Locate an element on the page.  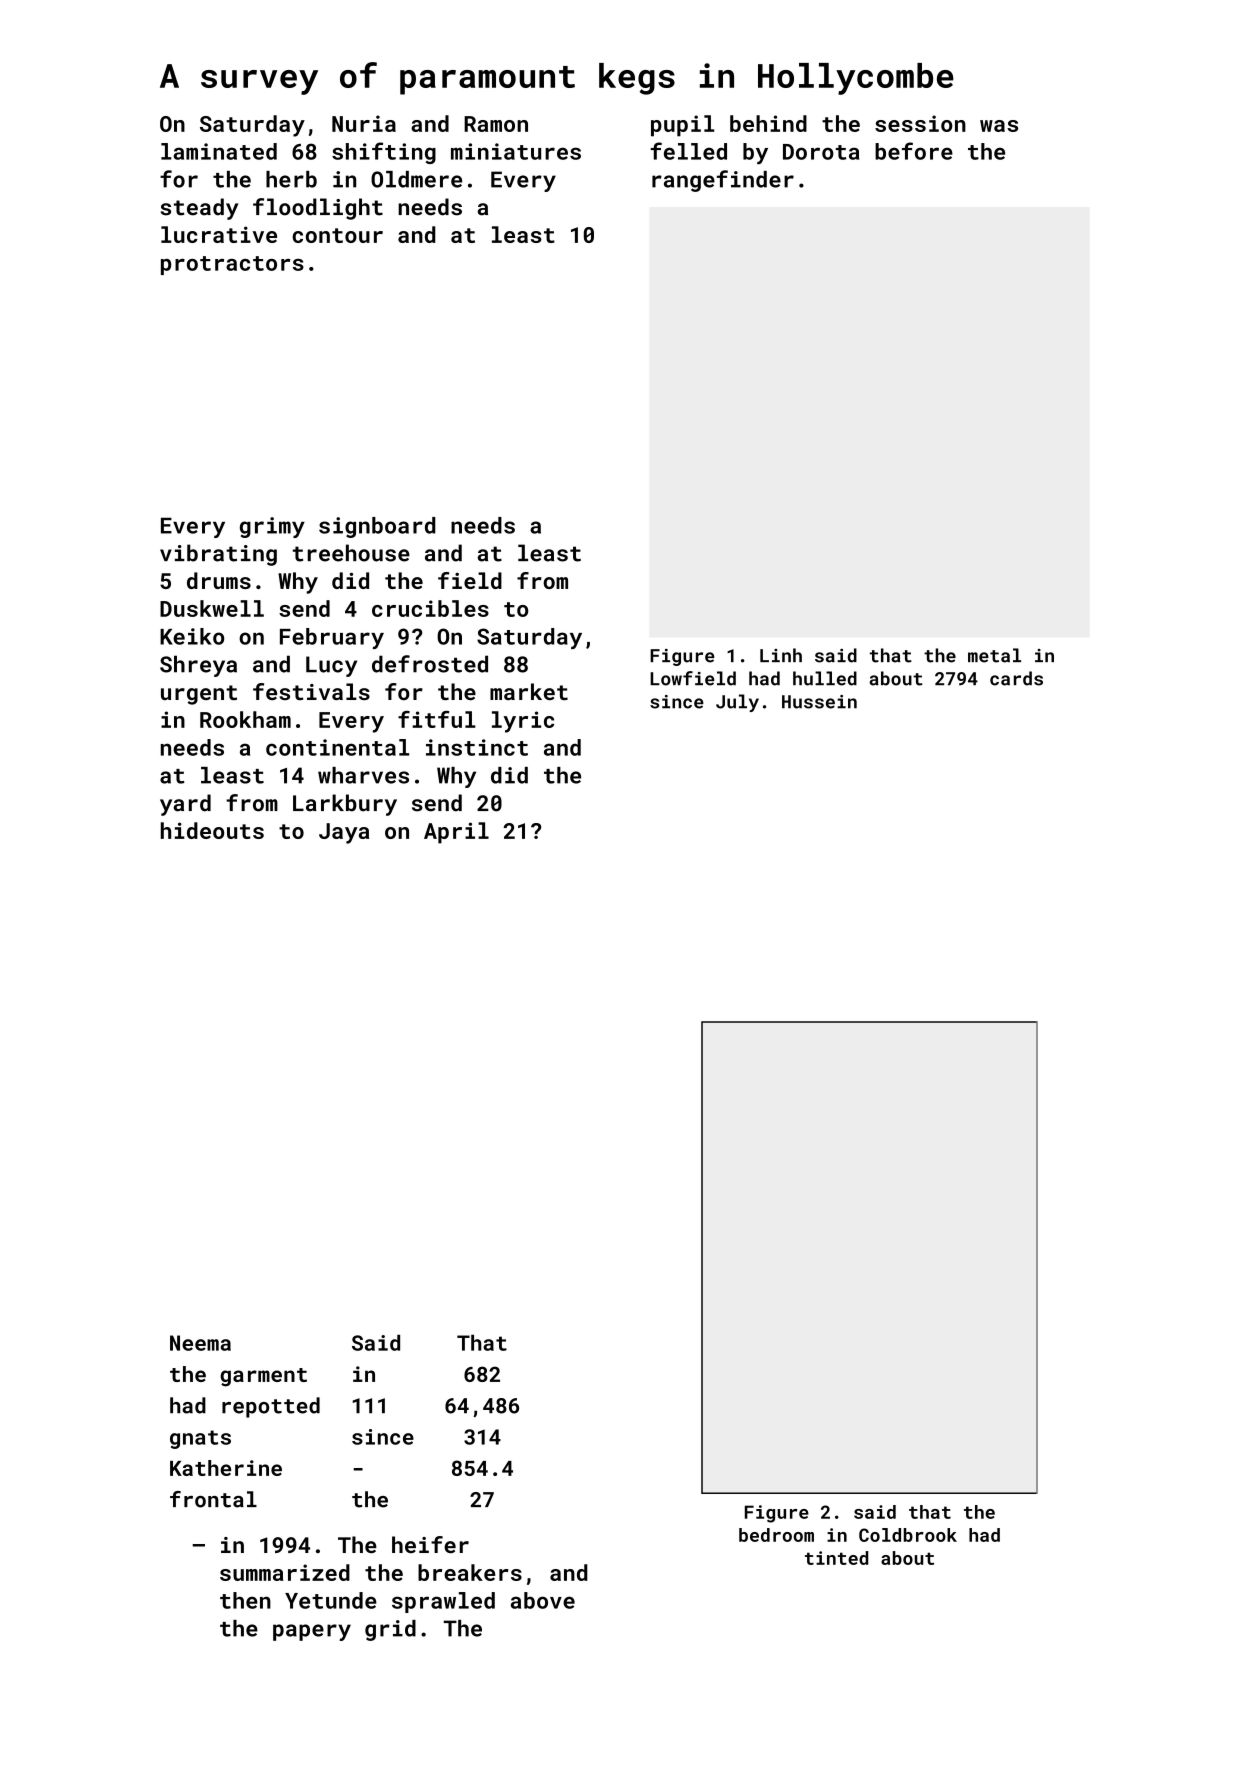
garment is located at coordinates (263, 1377).
